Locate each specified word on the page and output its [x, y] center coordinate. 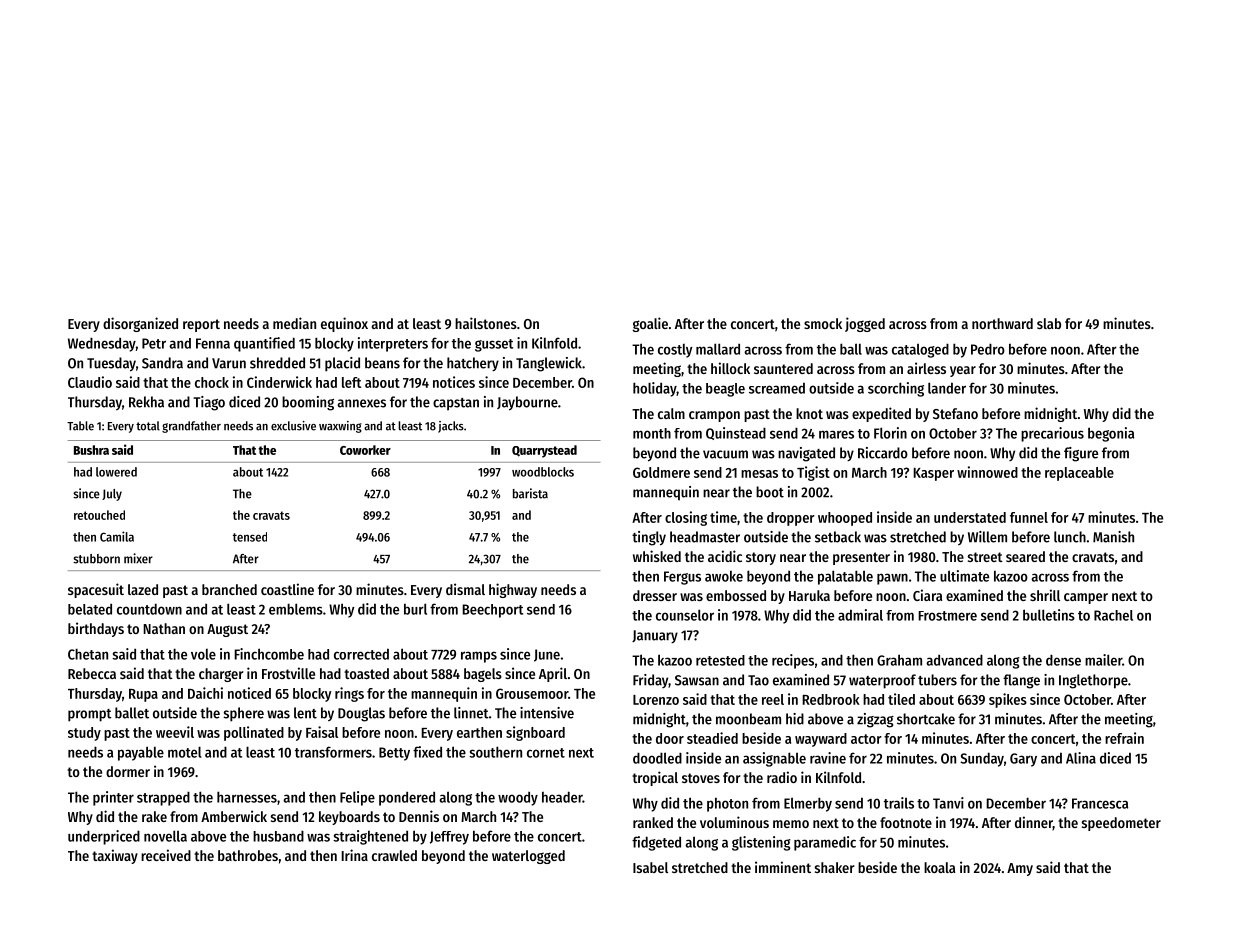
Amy [1020, 869]
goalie [650, 324]
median [294, 323]
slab [1049, 323]
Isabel [650, 867]
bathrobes [248, 855]
